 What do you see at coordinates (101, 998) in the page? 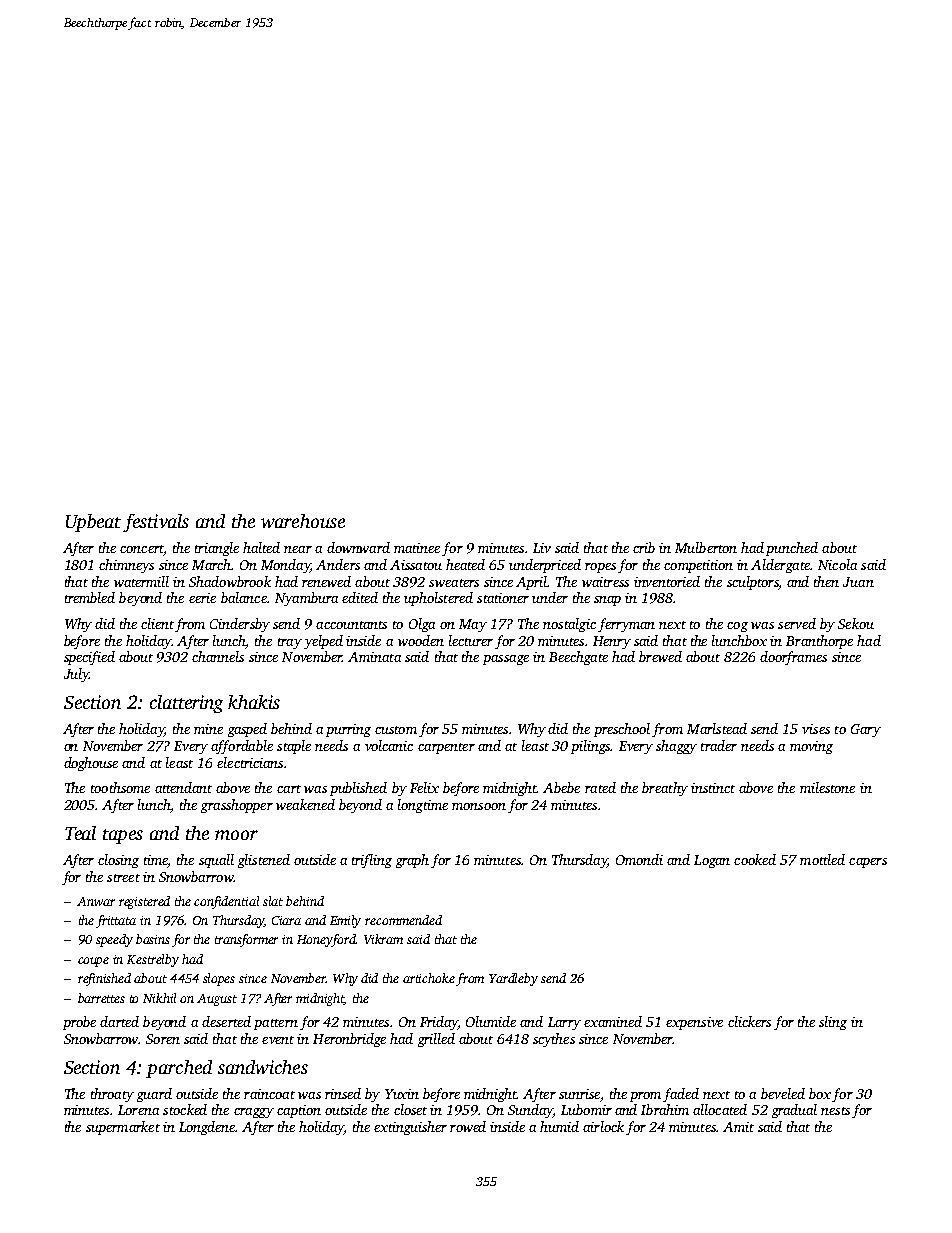
I see `barrettes` at bounding box center [101, 998].
